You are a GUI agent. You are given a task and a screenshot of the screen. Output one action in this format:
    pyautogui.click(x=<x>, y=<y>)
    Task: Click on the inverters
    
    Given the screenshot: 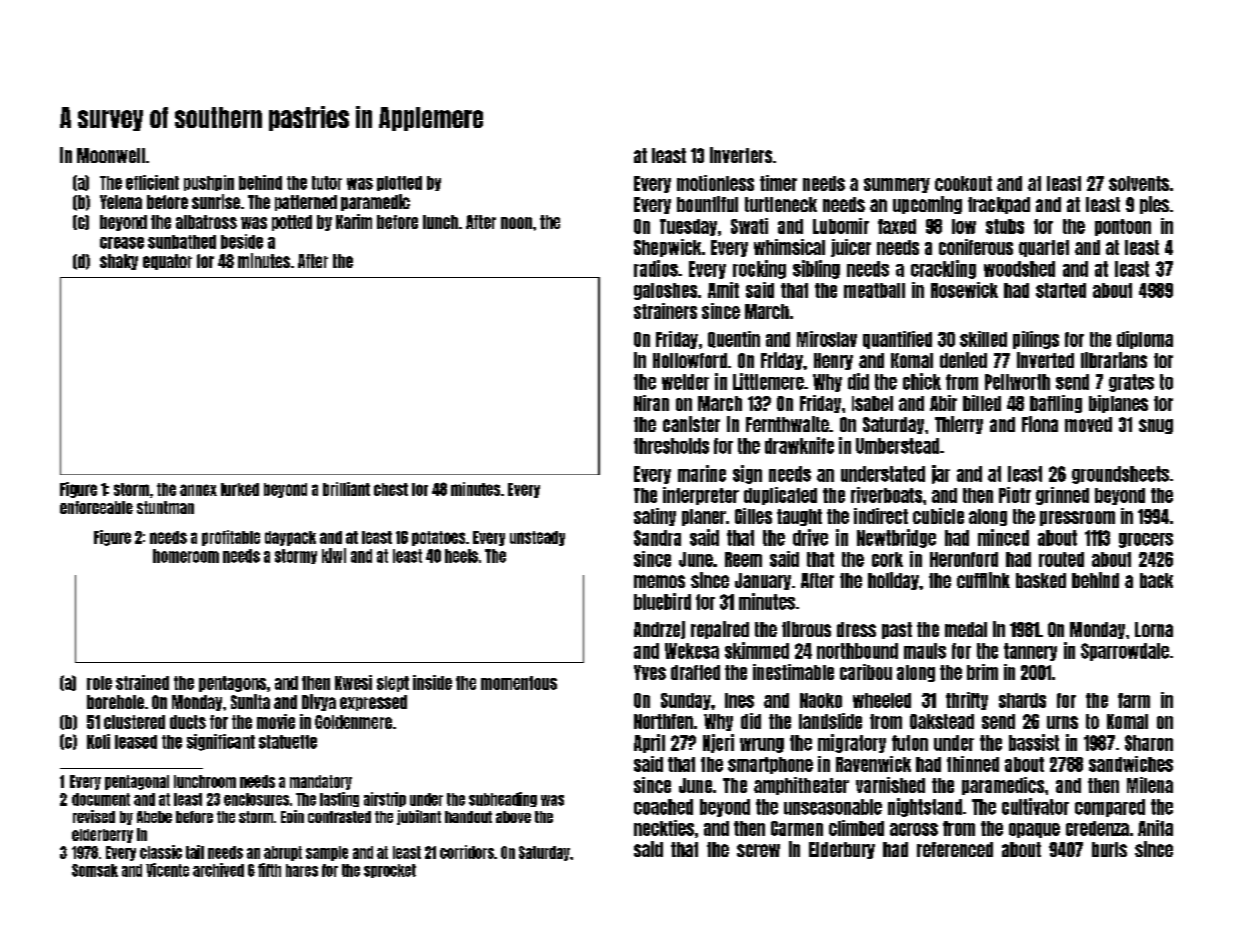 What is the action you would take?
    pyautogui.click(x=741, y=155)
